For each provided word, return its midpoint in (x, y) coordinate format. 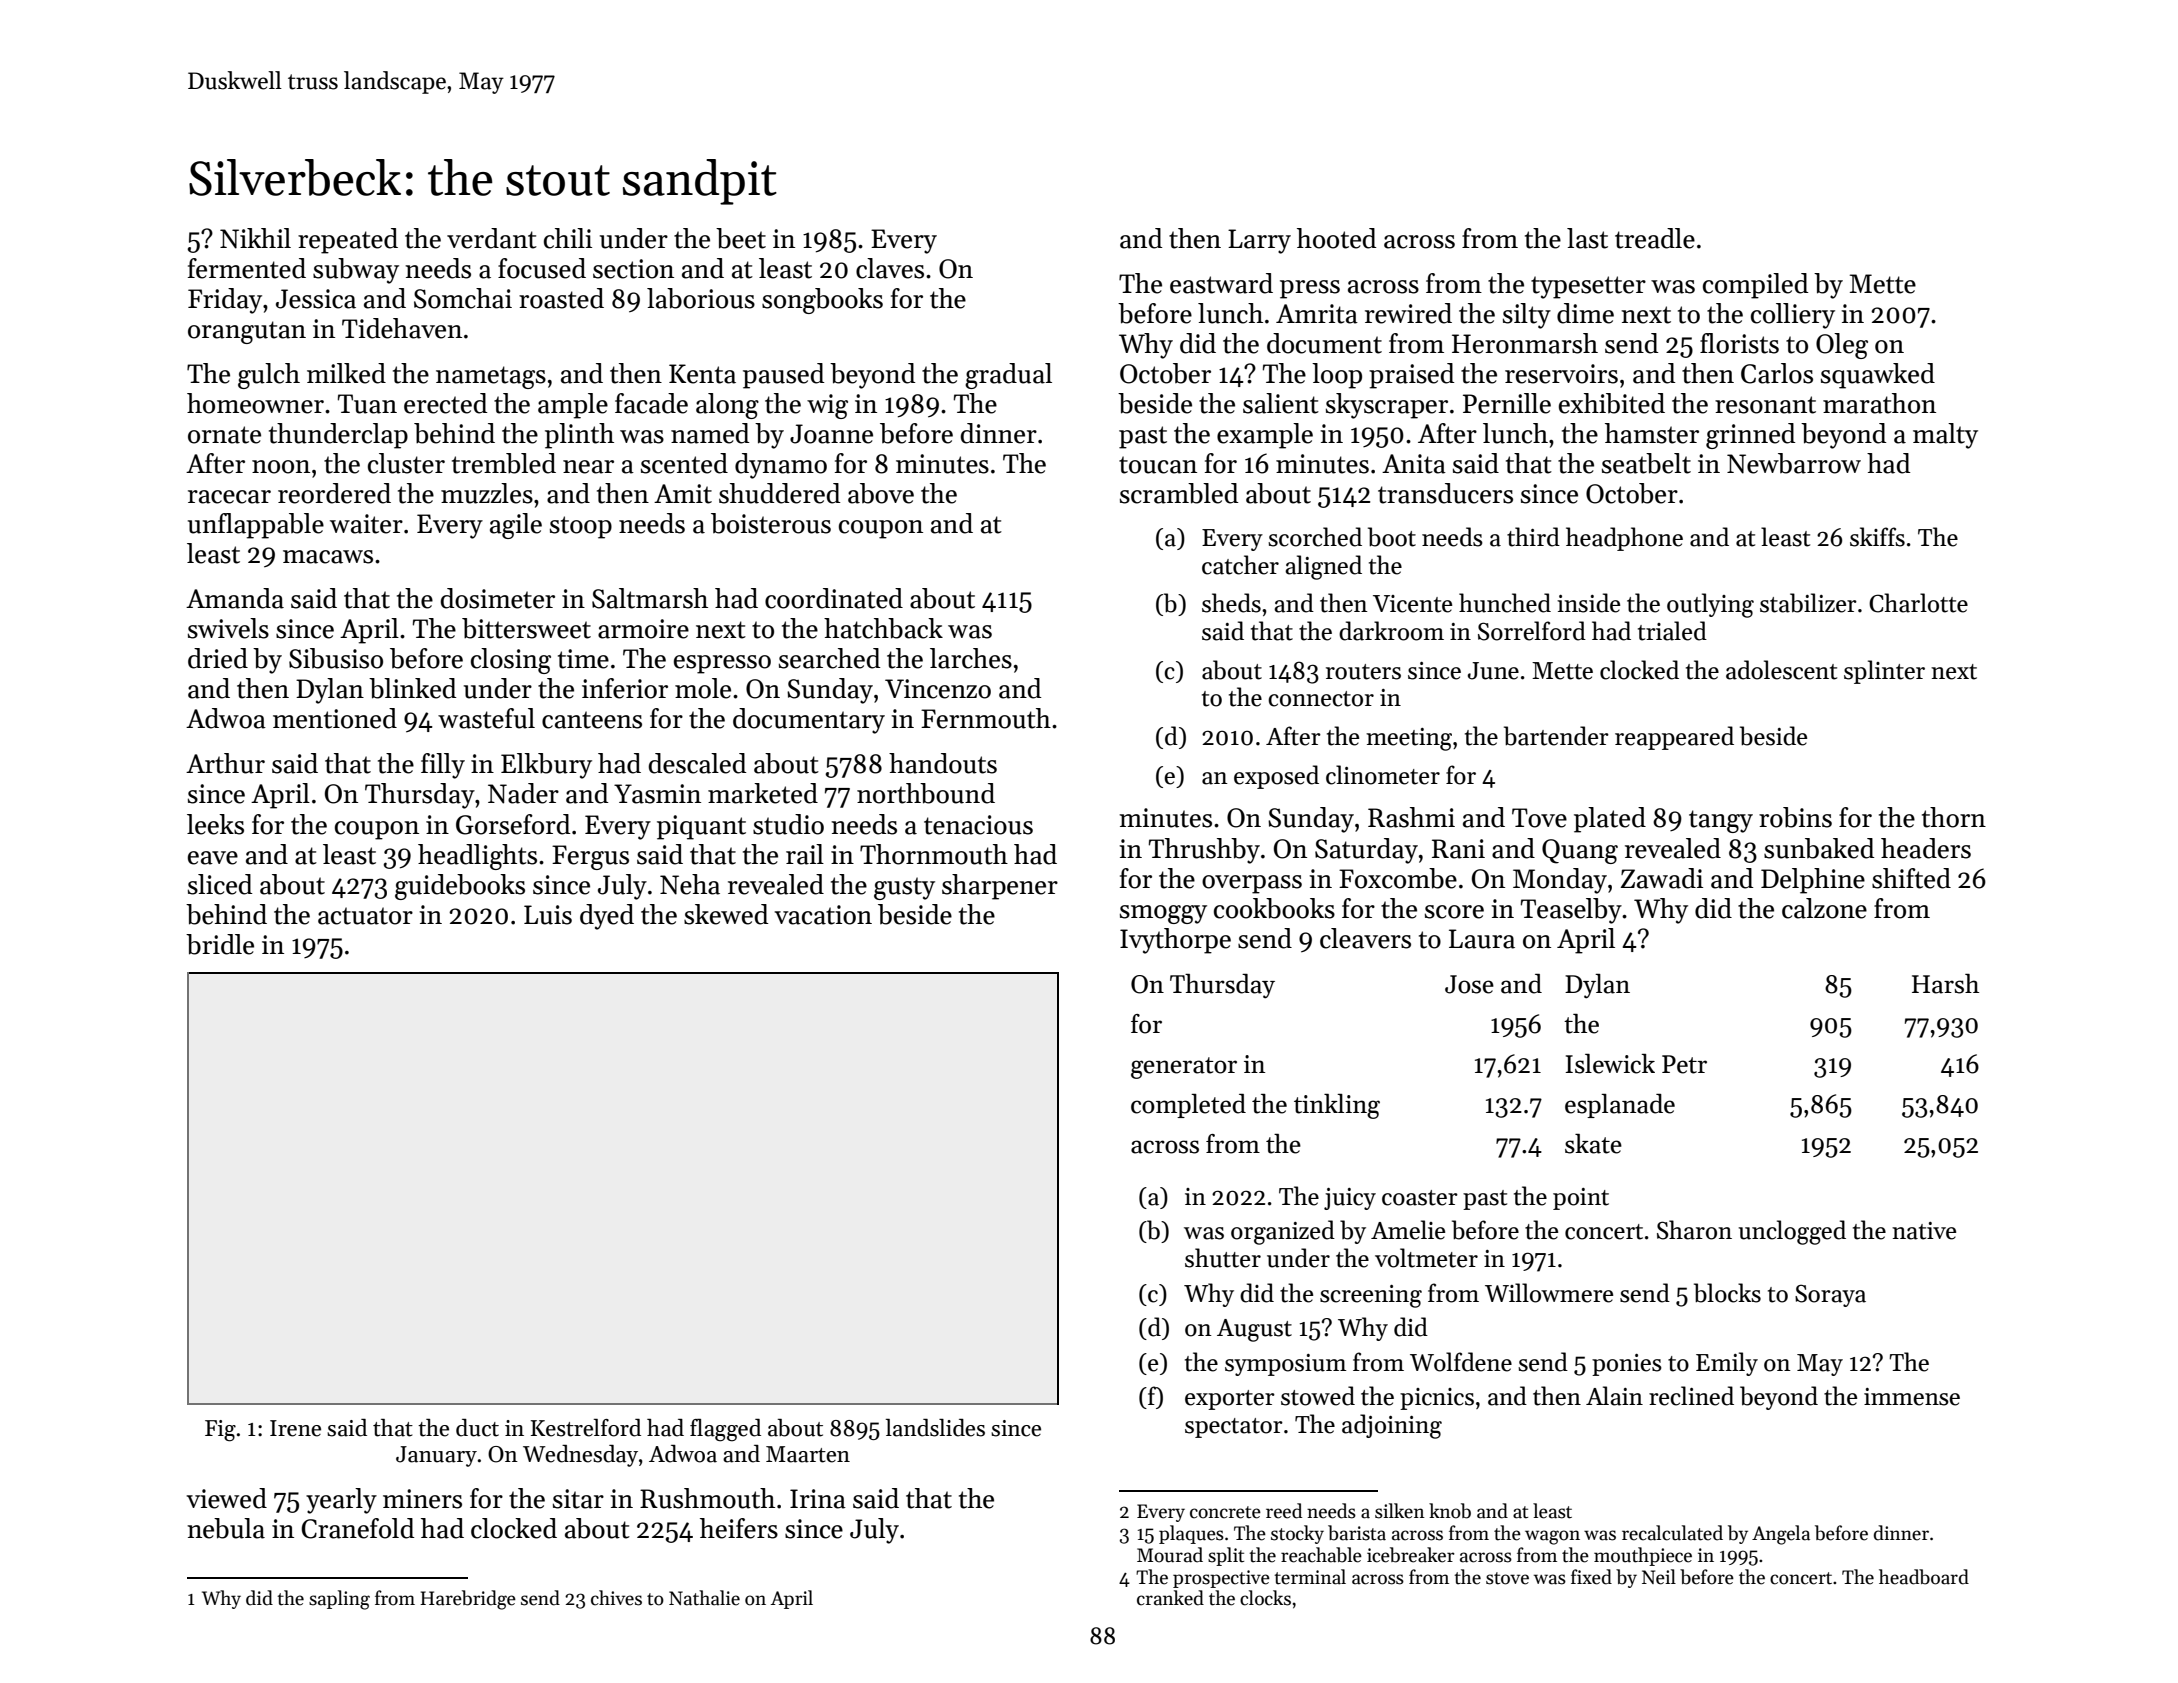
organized (1283, 1232)
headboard (1924, 1577)
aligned (1323, 567)
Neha (690, 884)
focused (542, 268)
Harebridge (468, 1600)
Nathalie (704, 1598)
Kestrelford (586, 1428)
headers (1926, 848)
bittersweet (526, 628)
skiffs (1877, 537)
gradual (1008, 376)
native (1924, 1231)
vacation (823, 915)
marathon (1879, 403)
